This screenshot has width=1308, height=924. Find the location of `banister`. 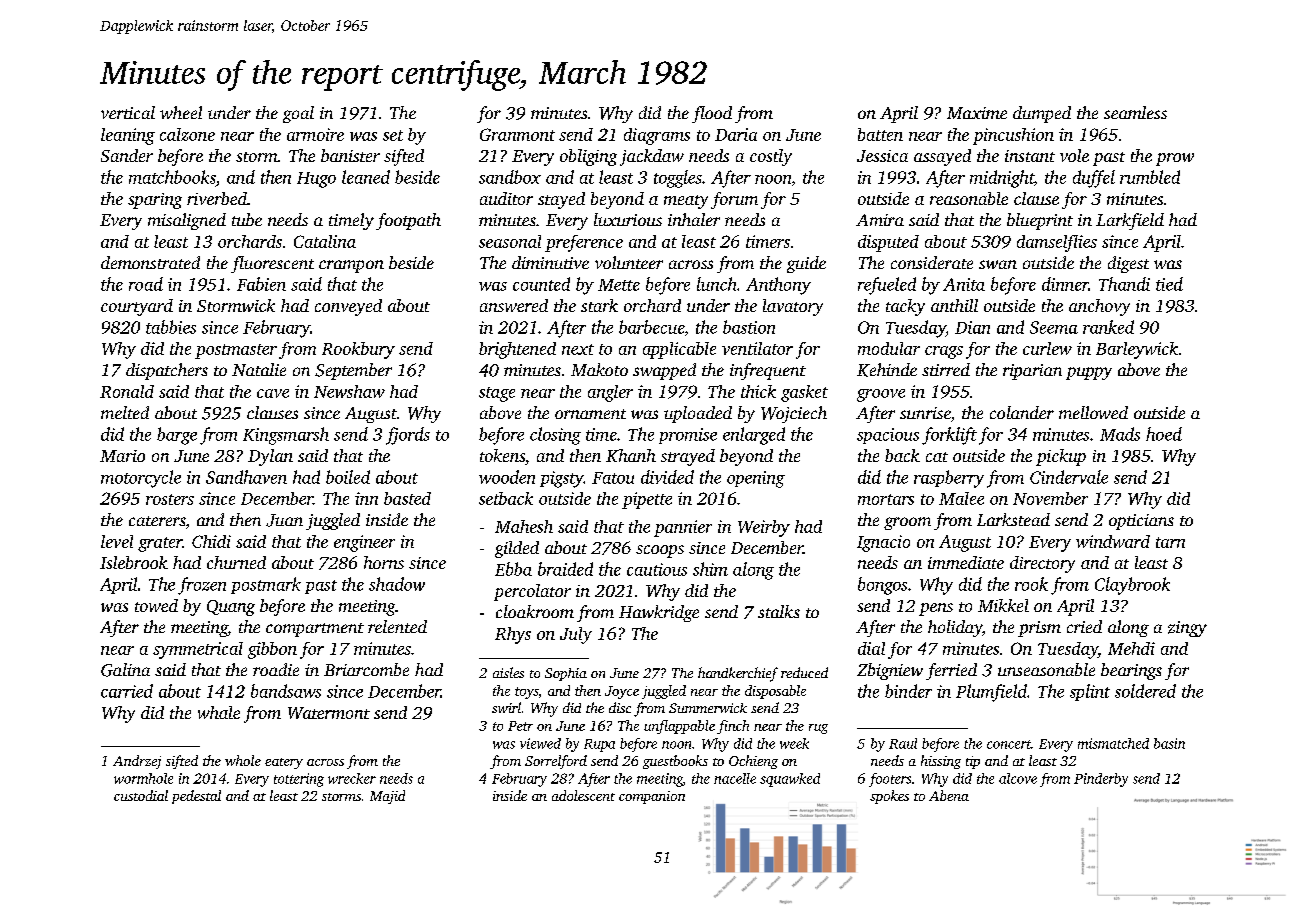

banister is located at coordinates (350, 155).
